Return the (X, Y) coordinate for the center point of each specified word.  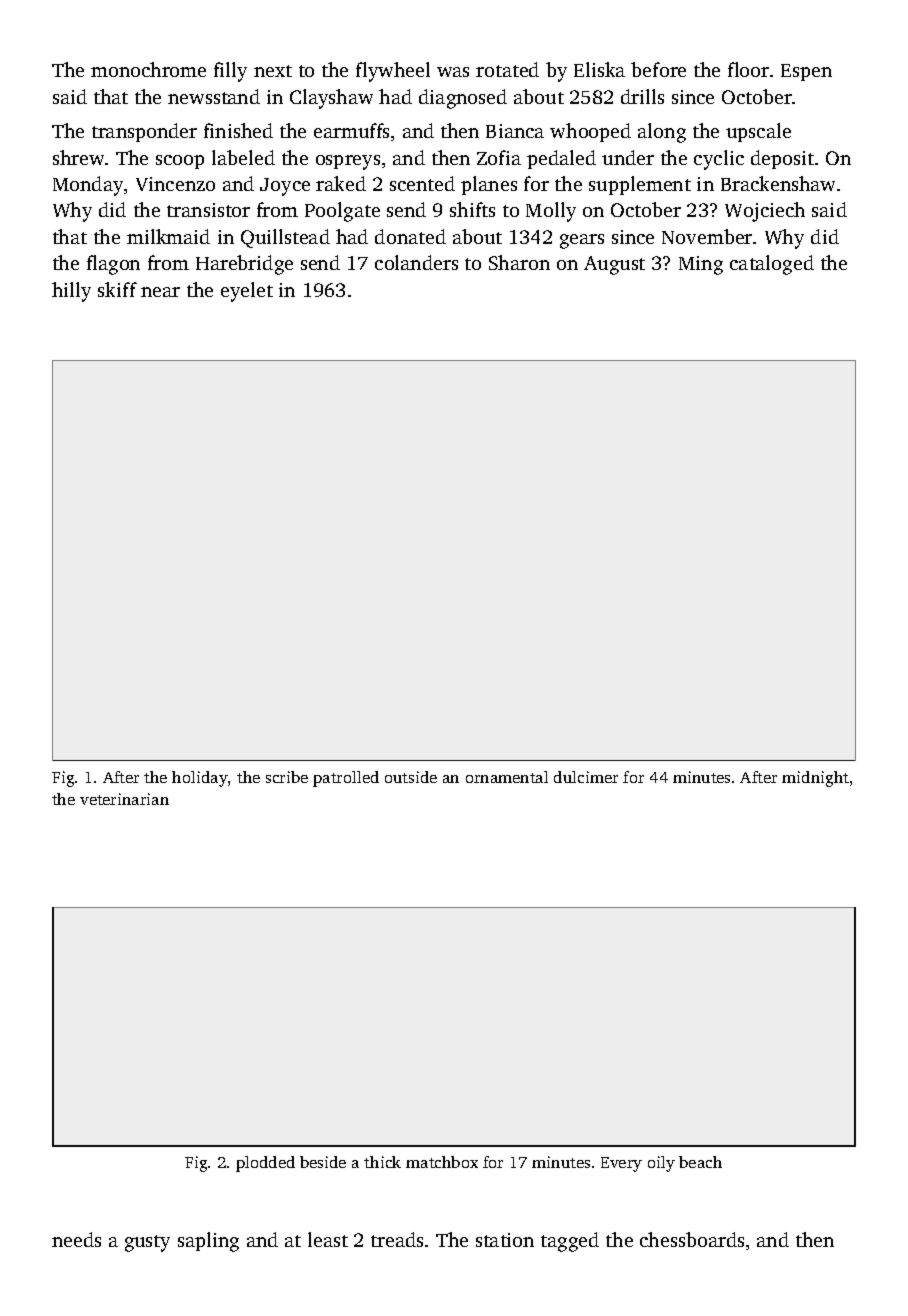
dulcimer (586, 777)
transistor (208, 210)
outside (411, 777)
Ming (701, 265)
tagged (570, 1242)
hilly (71, 292)
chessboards (692, 1239)
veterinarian (124, 799)
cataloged (772, 265)
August (614, 265)
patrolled (346, 779)
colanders (416, 262)
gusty (147, 1243)
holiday (200, 779)
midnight (815, 779)
